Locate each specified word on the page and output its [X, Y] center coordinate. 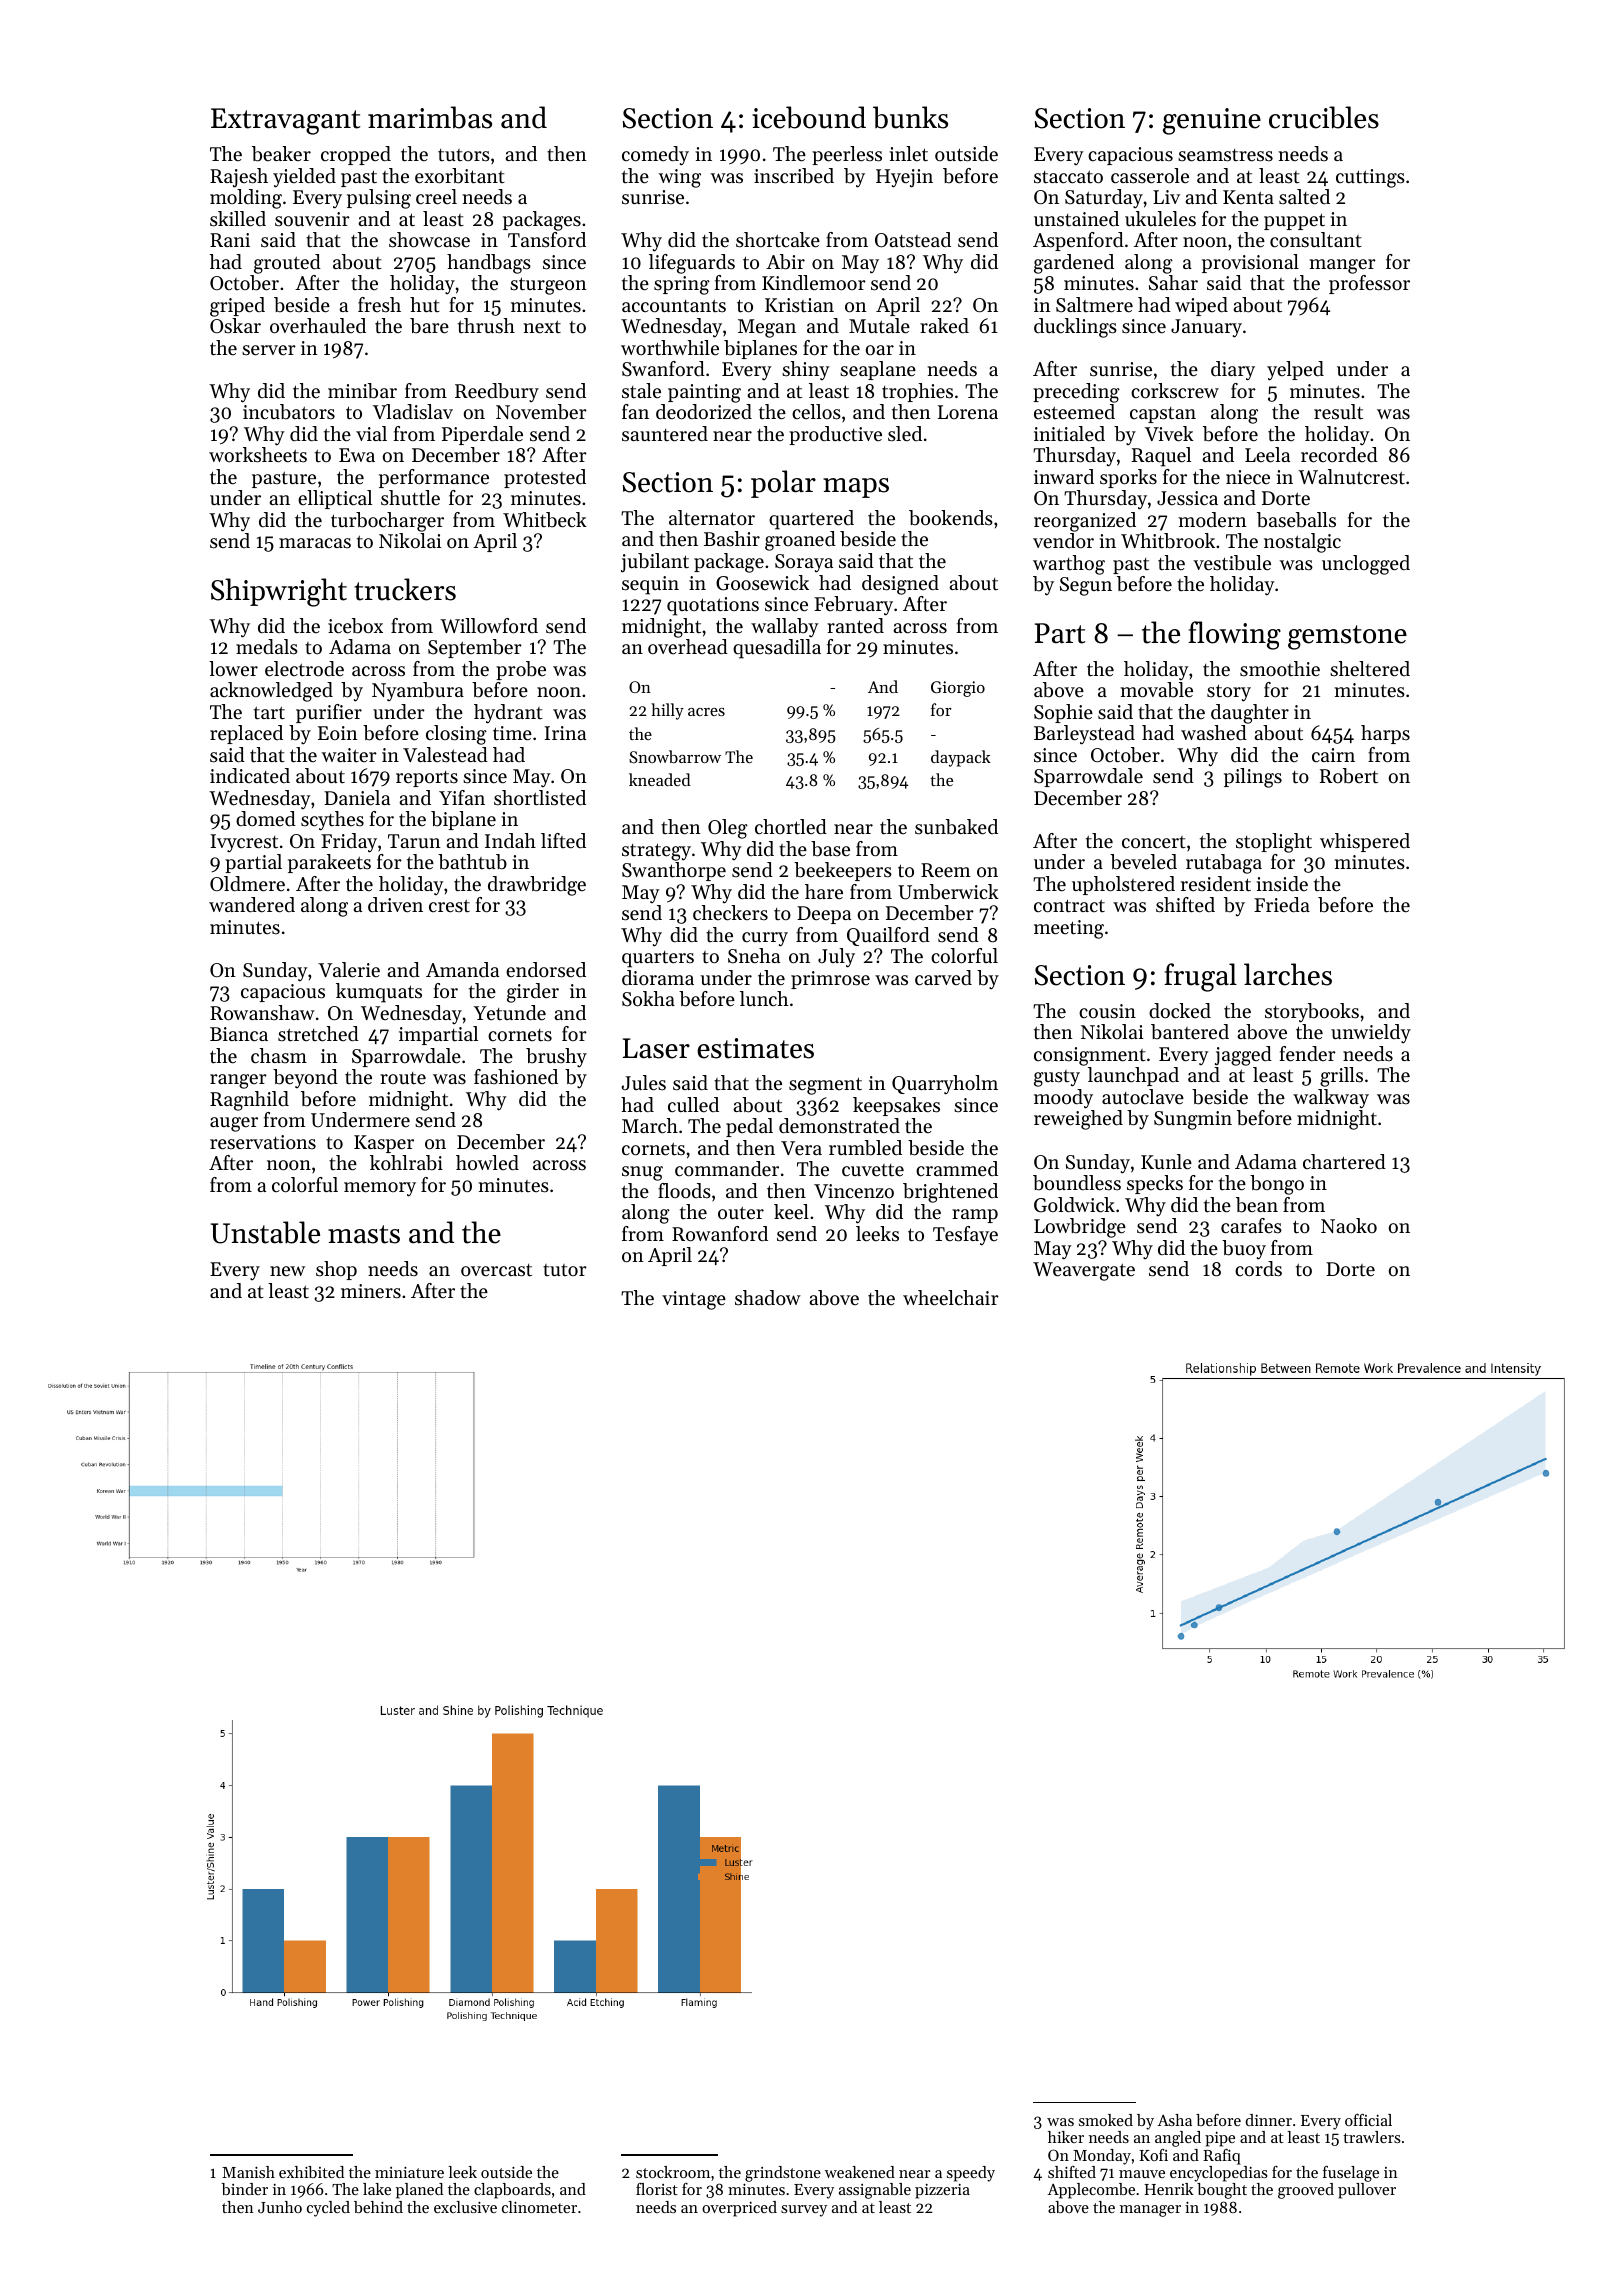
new [287, 1271]
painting [704, 393]
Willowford [489, 626]
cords [1258, 1269]
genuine [1212, 121]
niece [1248, 477]
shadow [768, 1298]
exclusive [465, 2207]
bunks [910, 117]
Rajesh [239, 178]
